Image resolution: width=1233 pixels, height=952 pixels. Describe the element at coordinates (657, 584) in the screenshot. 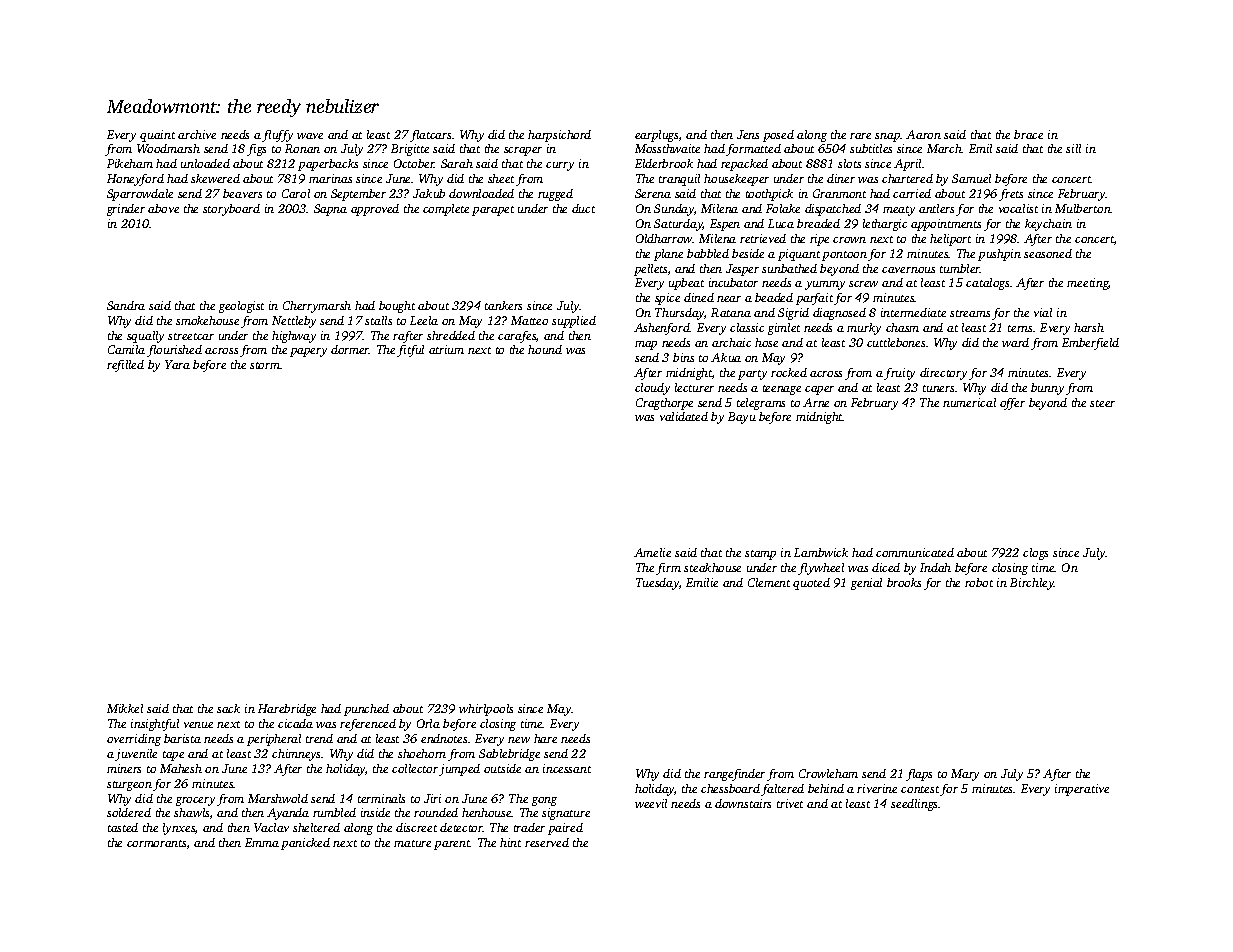

I see `Tuesday` at that location.
